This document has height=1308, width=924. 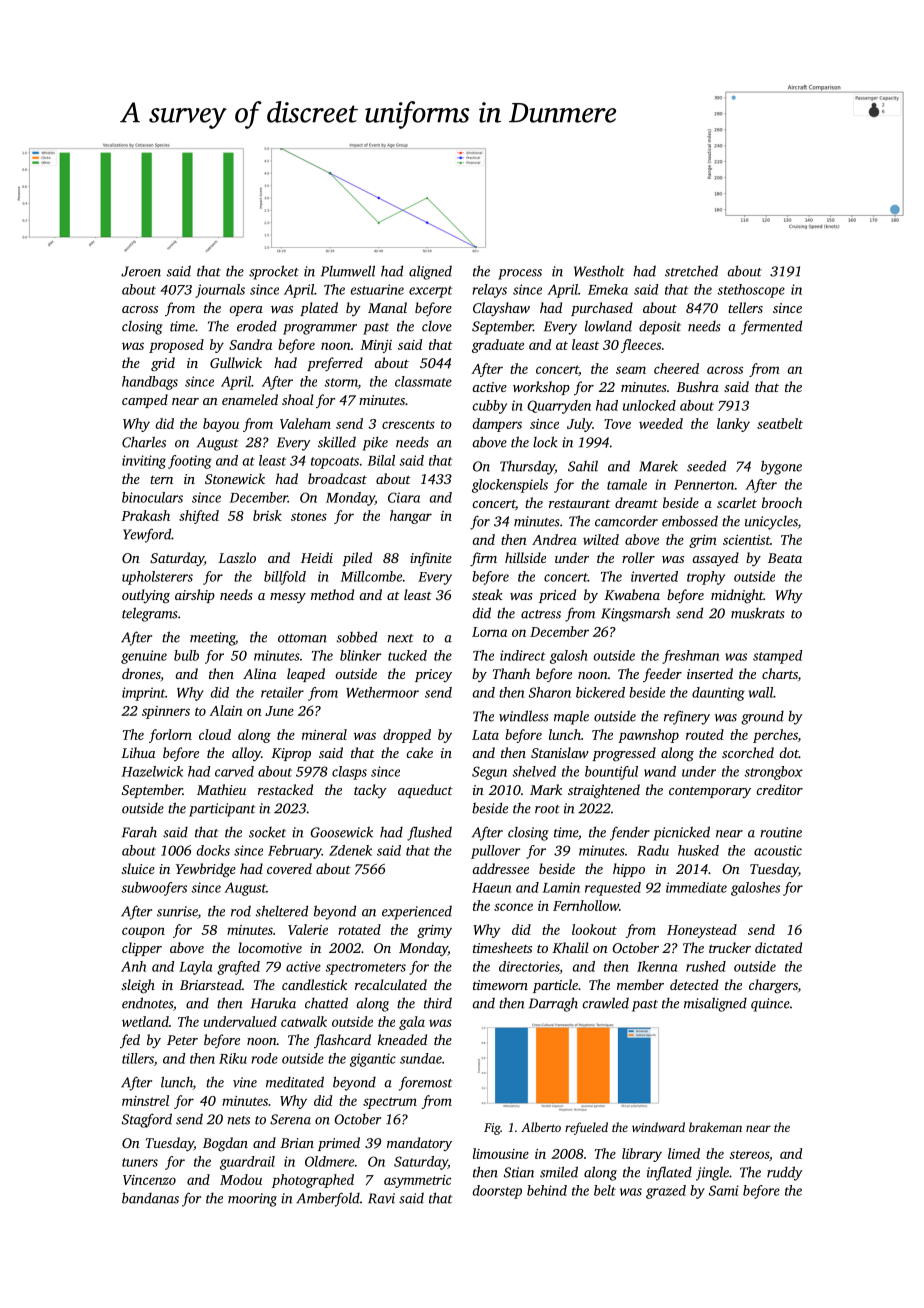 I want to click on Alberto, so click(x=541, y=1127).
